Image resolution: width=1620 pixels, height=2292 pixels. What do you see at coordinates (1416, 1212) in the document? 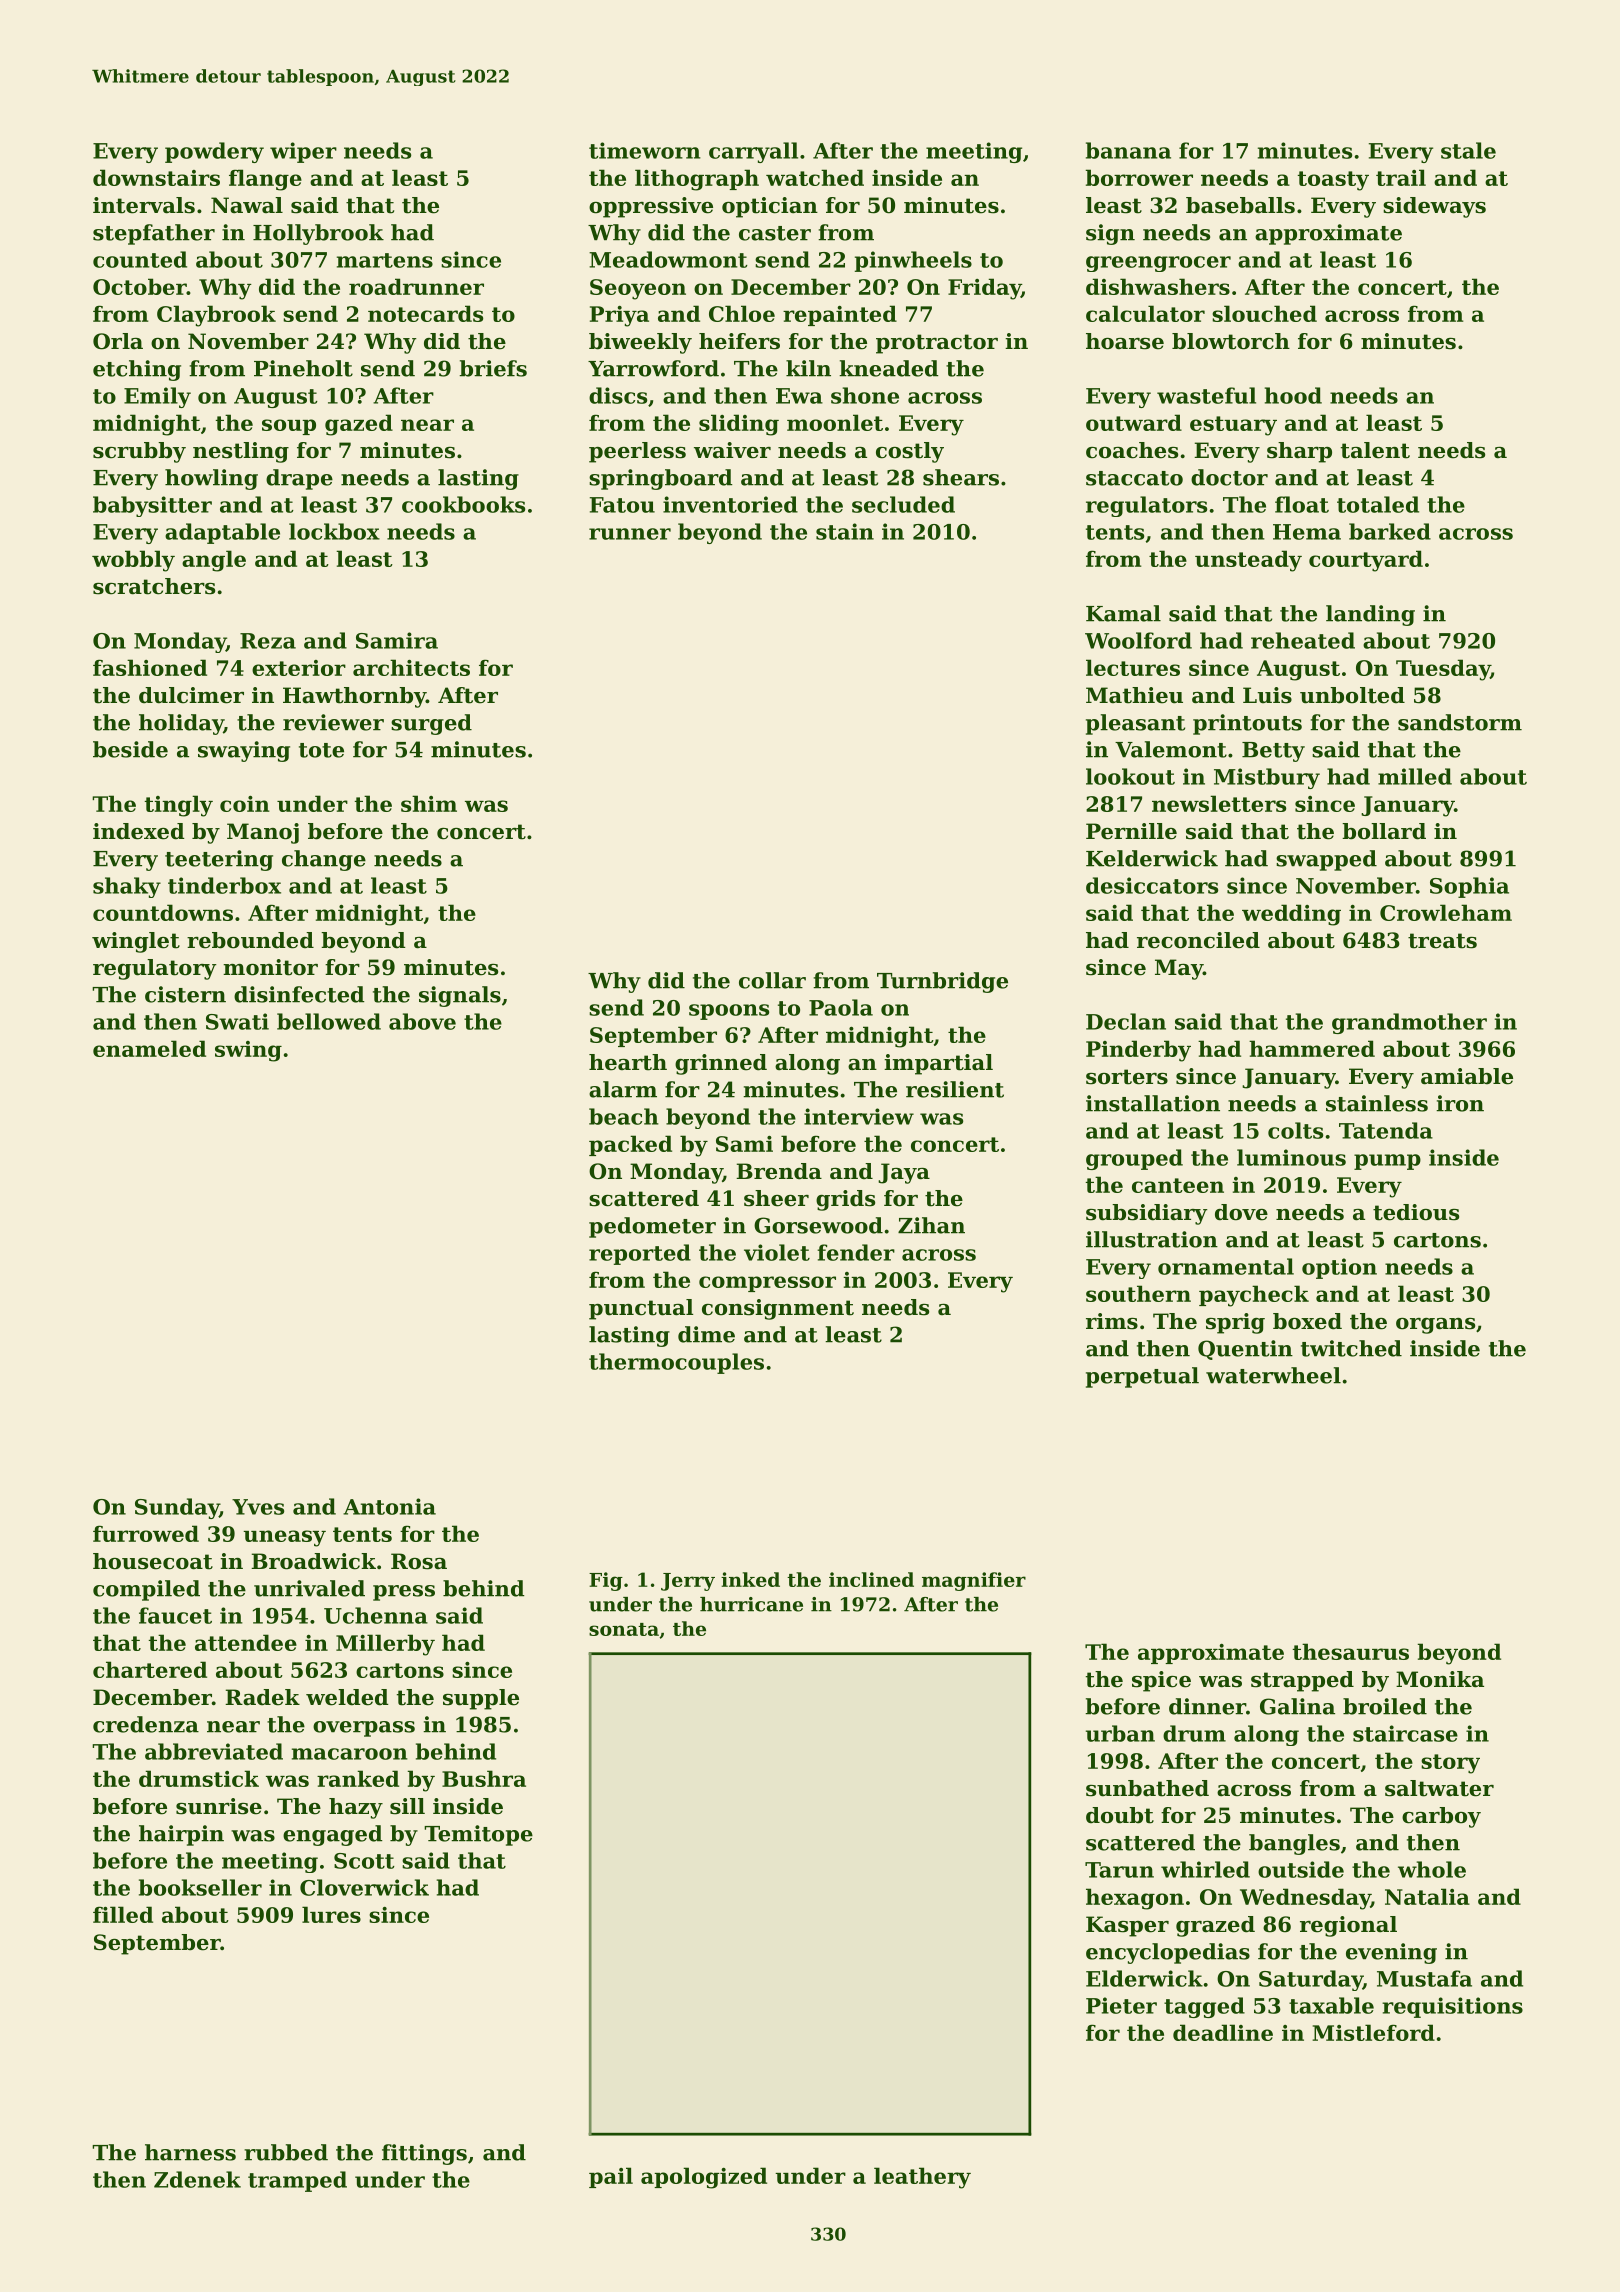
I see `tedious` at bounding box center [1416, 1212].
